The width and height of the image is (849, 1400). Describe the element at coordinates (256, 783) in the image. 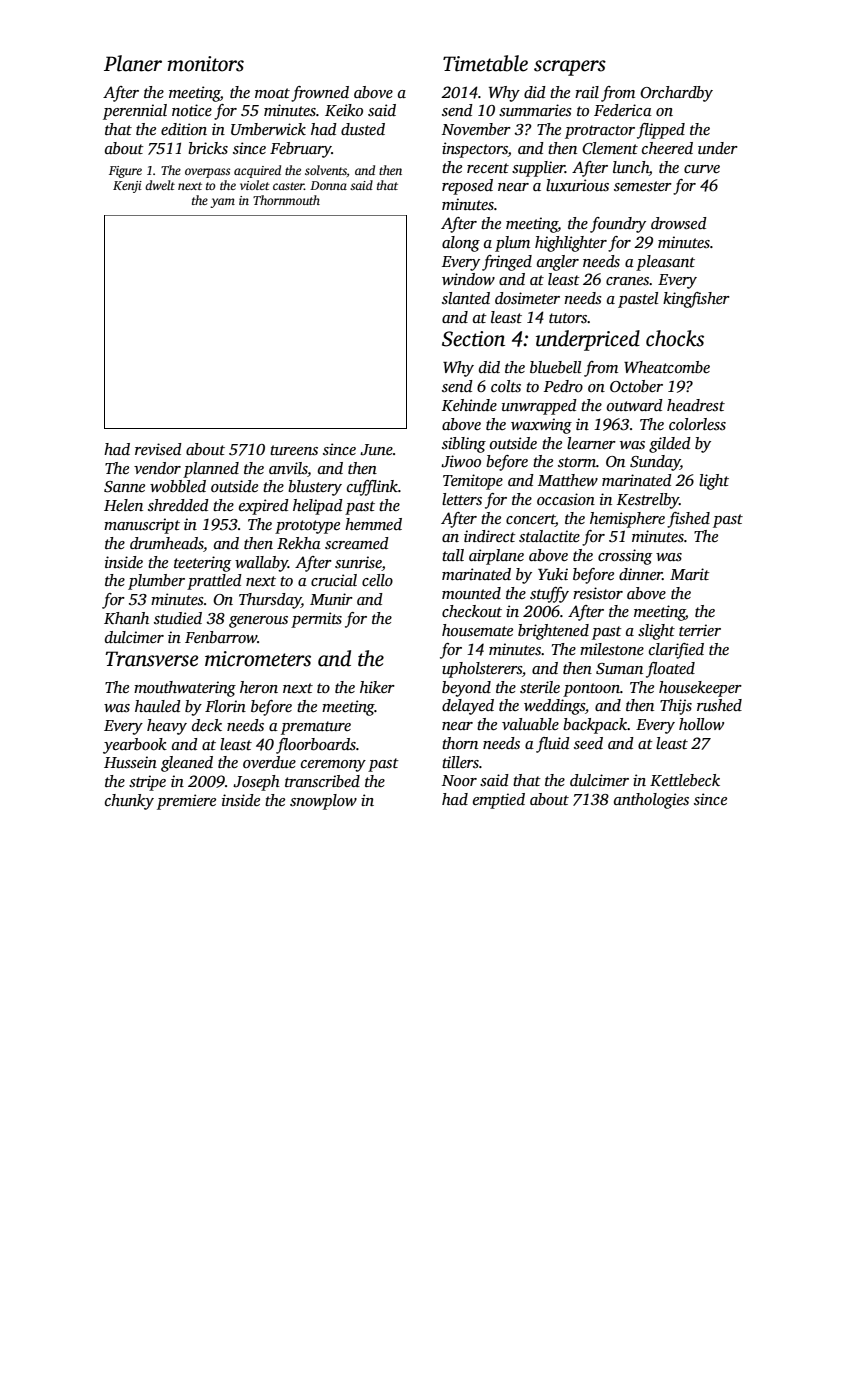

I see `Joseph` at that location.
